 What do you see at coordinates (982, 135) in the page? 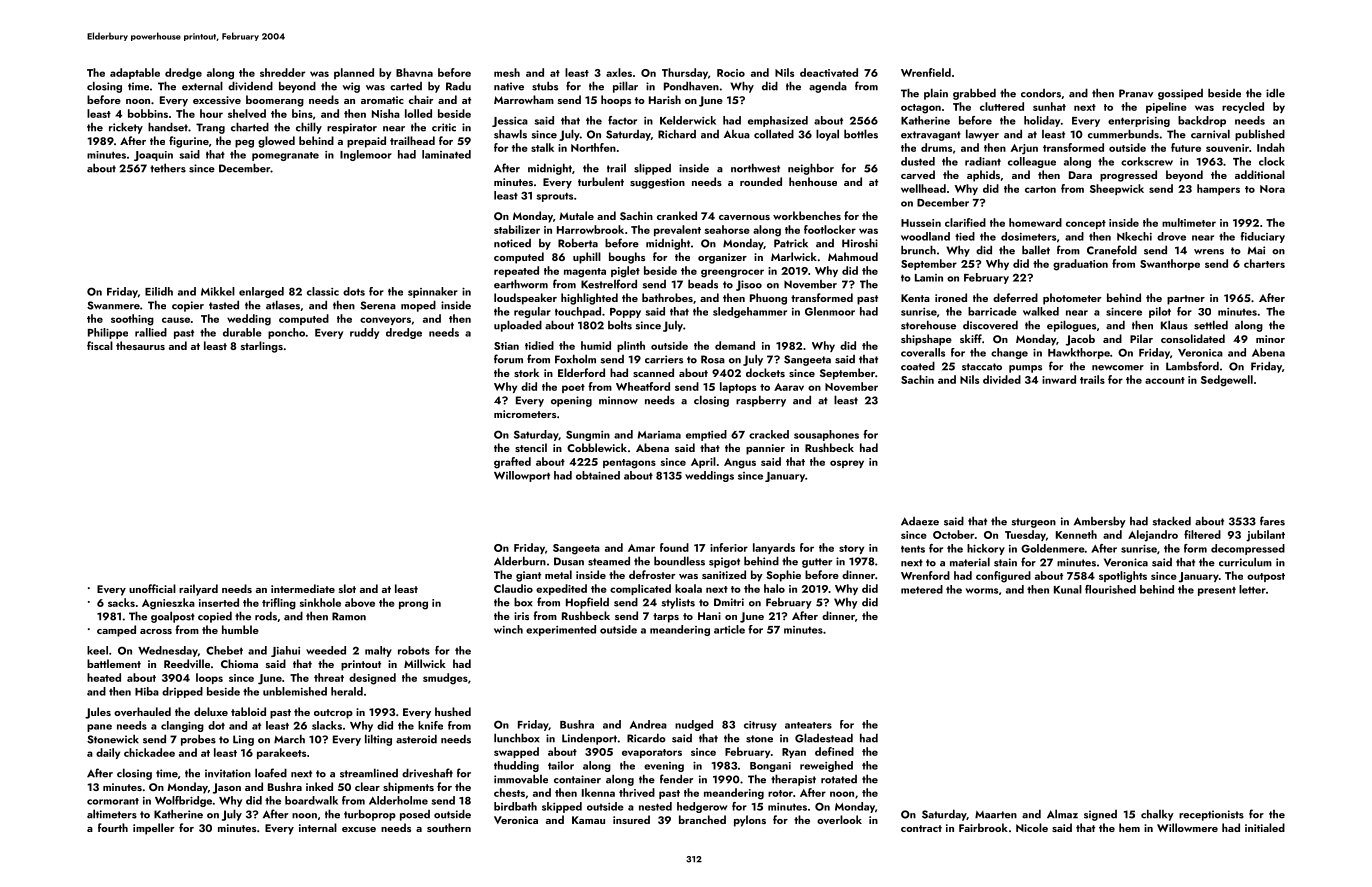
I see `lawyer` at bounding box center [982, 135].
